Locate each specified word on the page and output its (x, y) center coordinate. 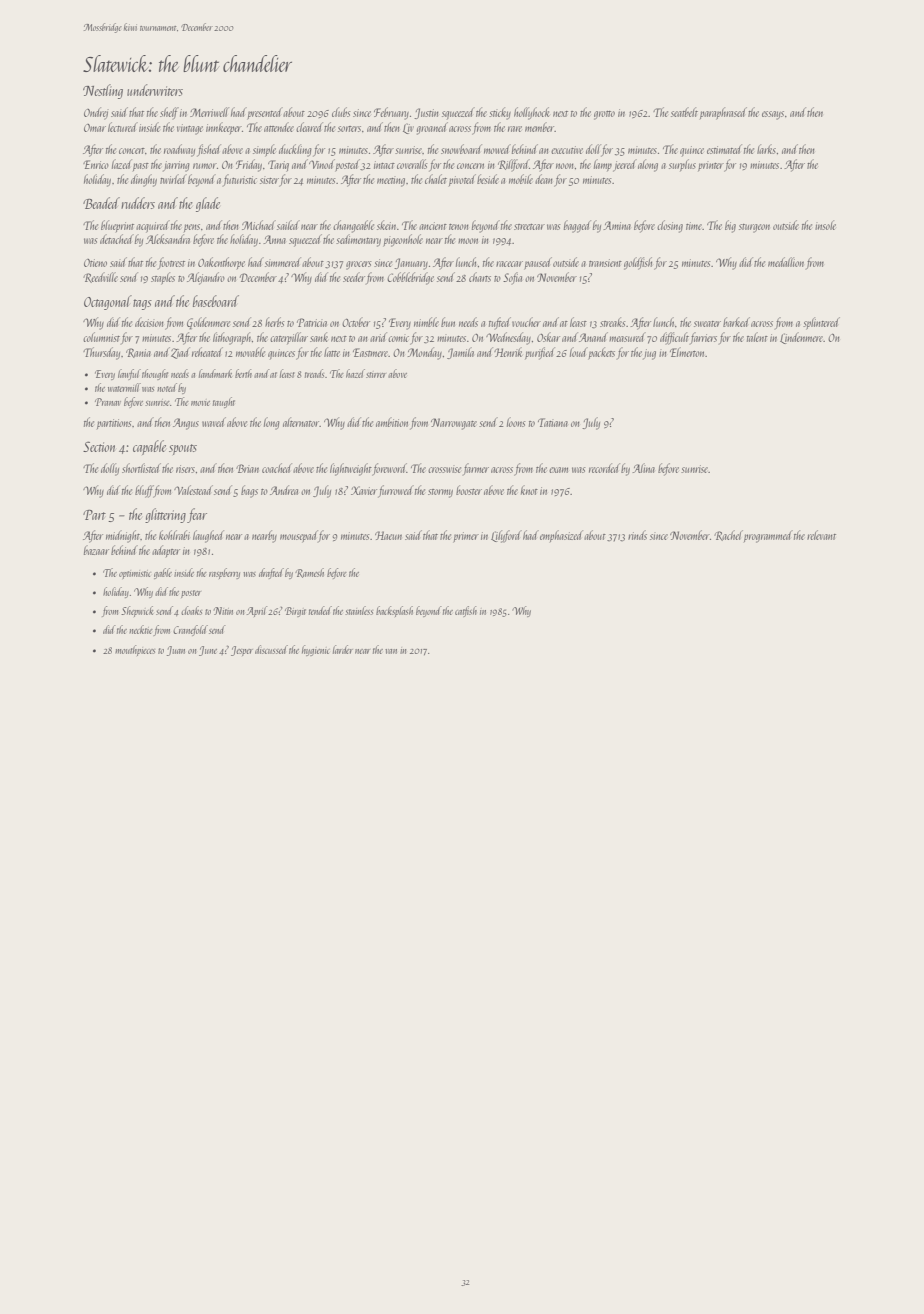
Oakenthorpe (221, 263)
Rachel (728, 535)
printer (711, 166)
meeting (391, 181)
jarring (176, 166)
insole (825, 225)
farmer (475, 469)
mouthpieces (135, 650)
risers (185, 469)
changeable (353, 226)
